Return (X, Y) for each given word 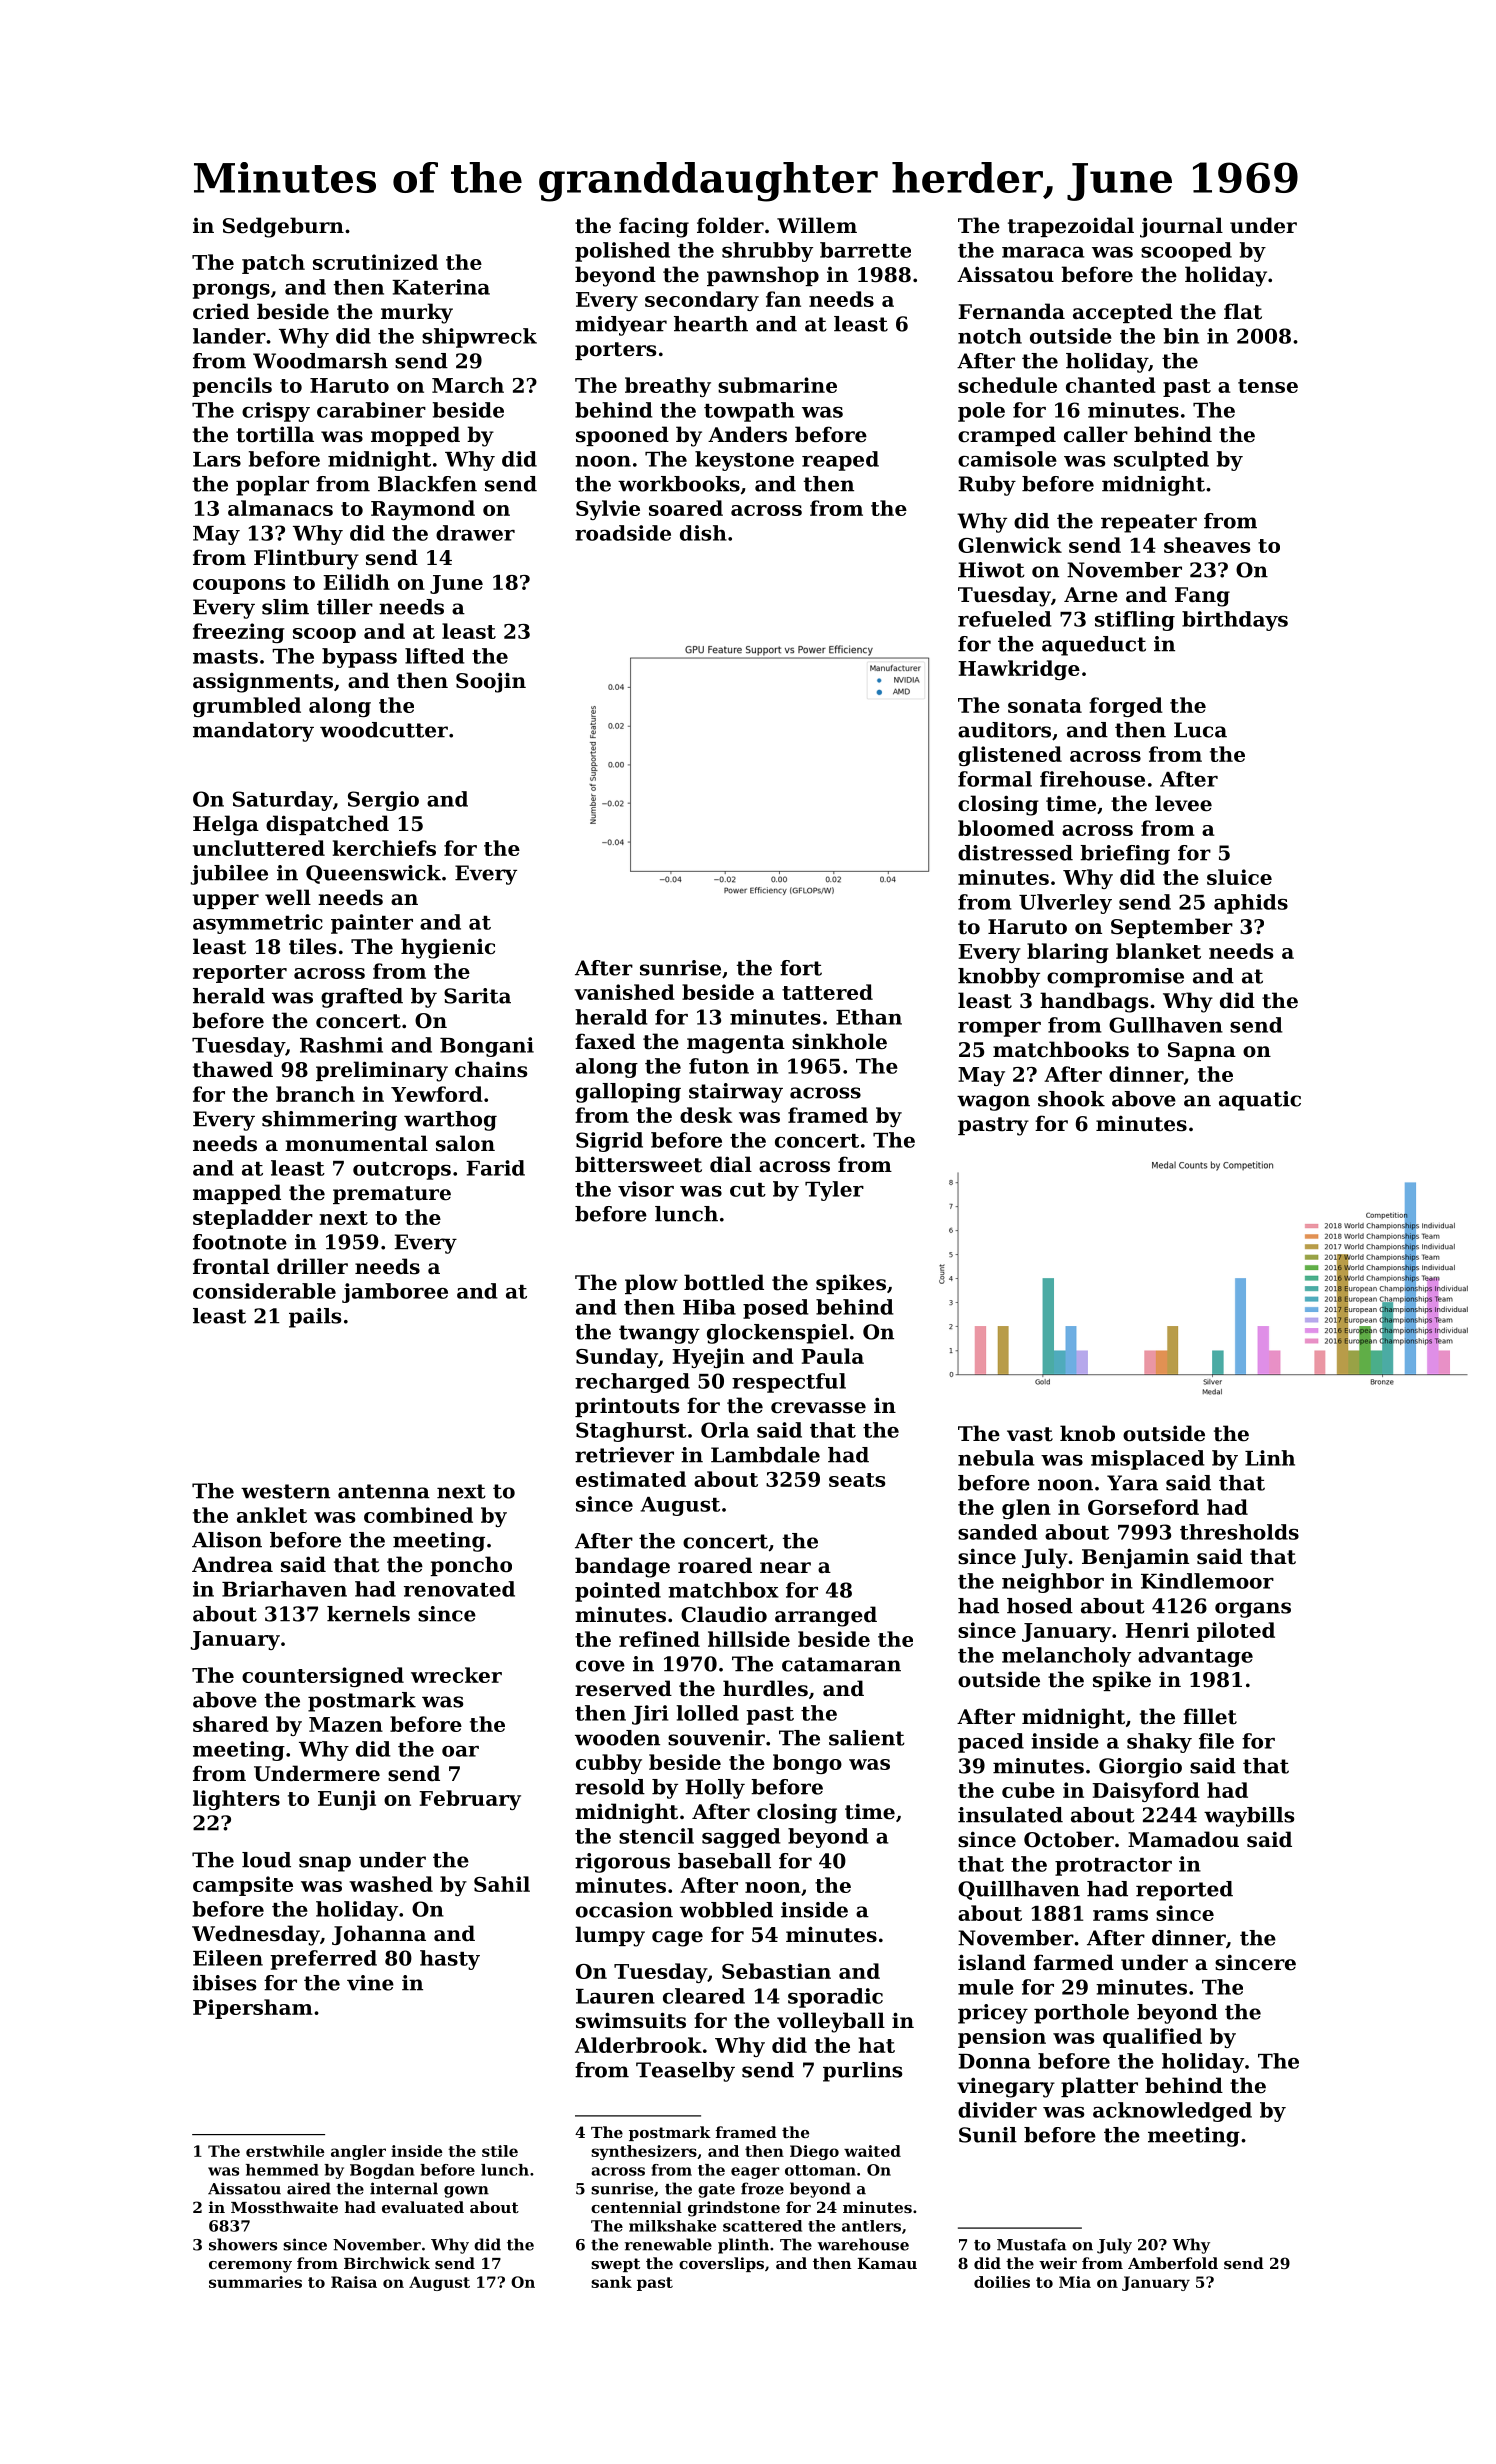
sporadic (835, 1998)
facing (654, 227)
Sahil (502, 1884)
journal (1181, 227)
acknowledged (1172, 2112)
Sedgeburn (283, 227)
